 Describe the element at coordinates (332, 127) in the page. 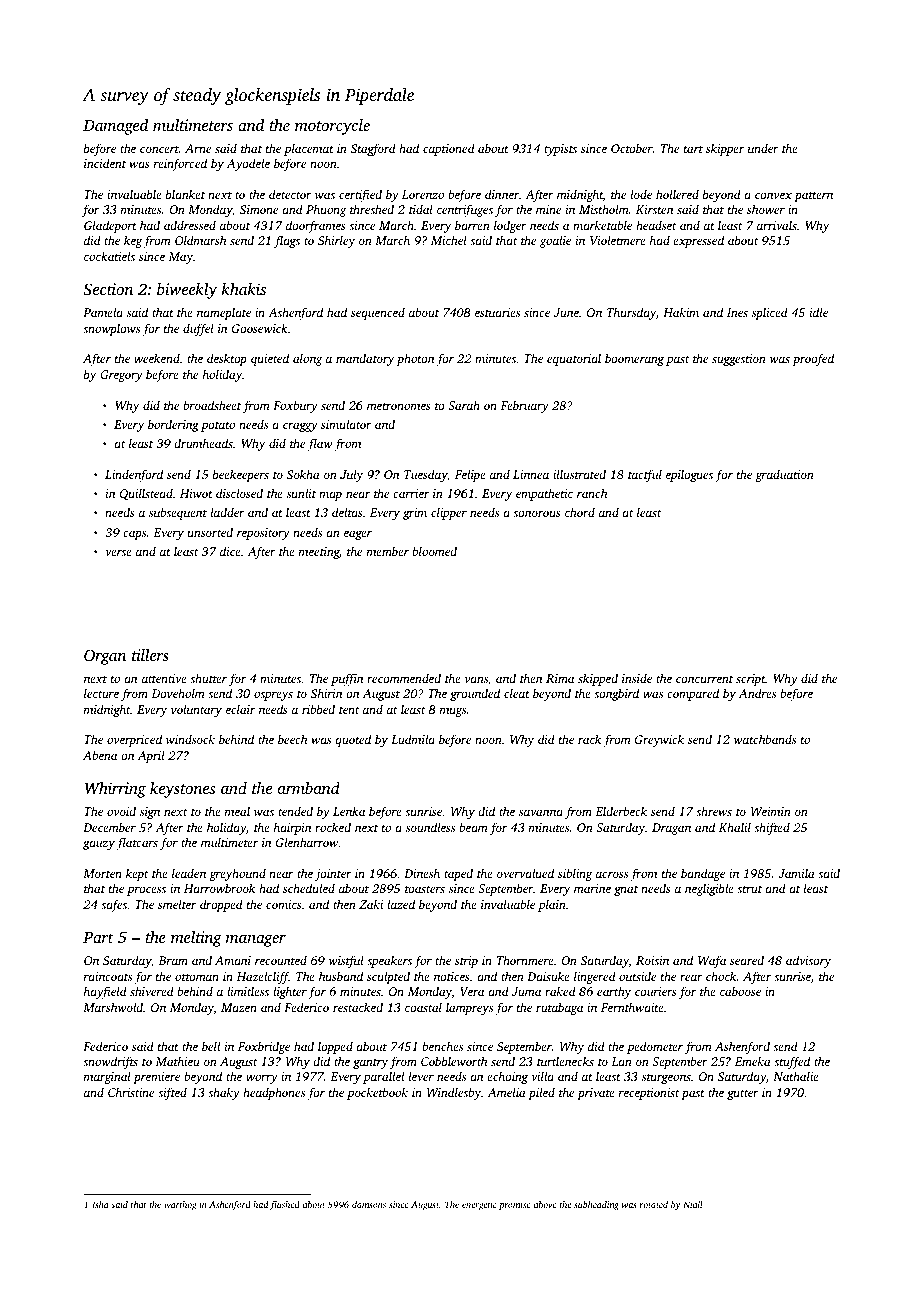

I see `motorcycle` at that location.
